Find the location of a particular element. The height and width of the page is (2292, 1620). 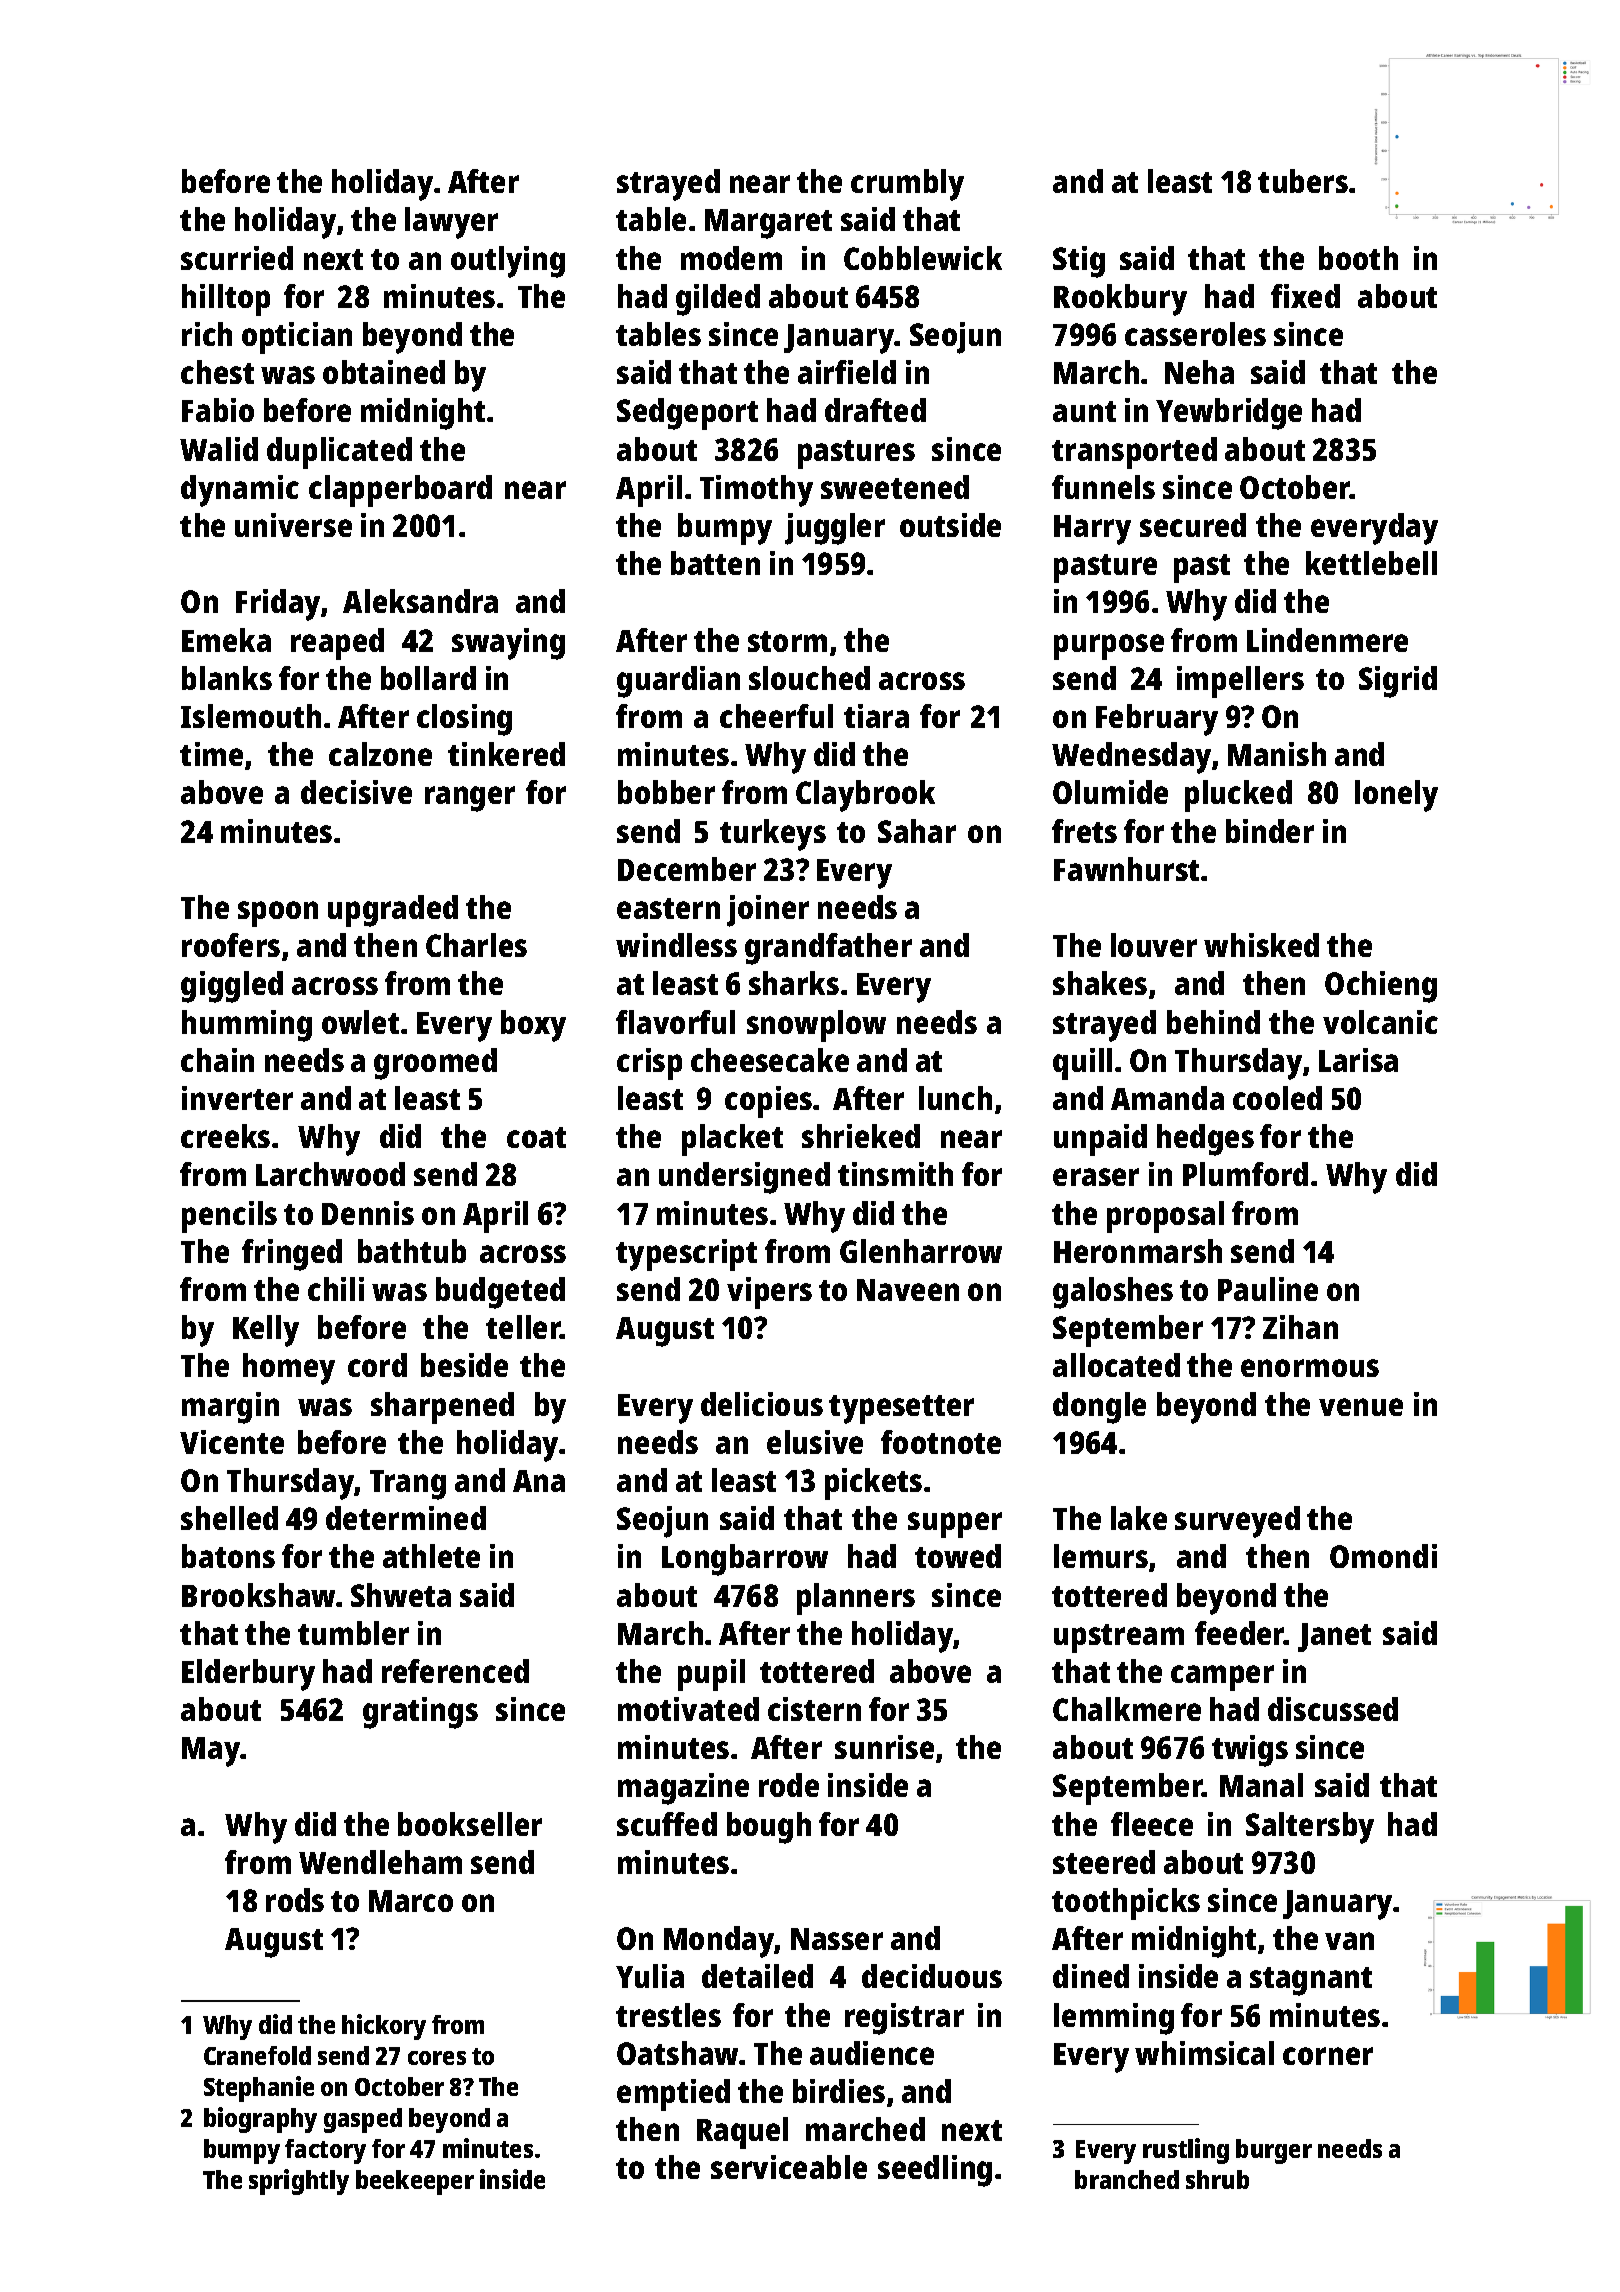

sunrise is located at coordinates (884, 1747).
